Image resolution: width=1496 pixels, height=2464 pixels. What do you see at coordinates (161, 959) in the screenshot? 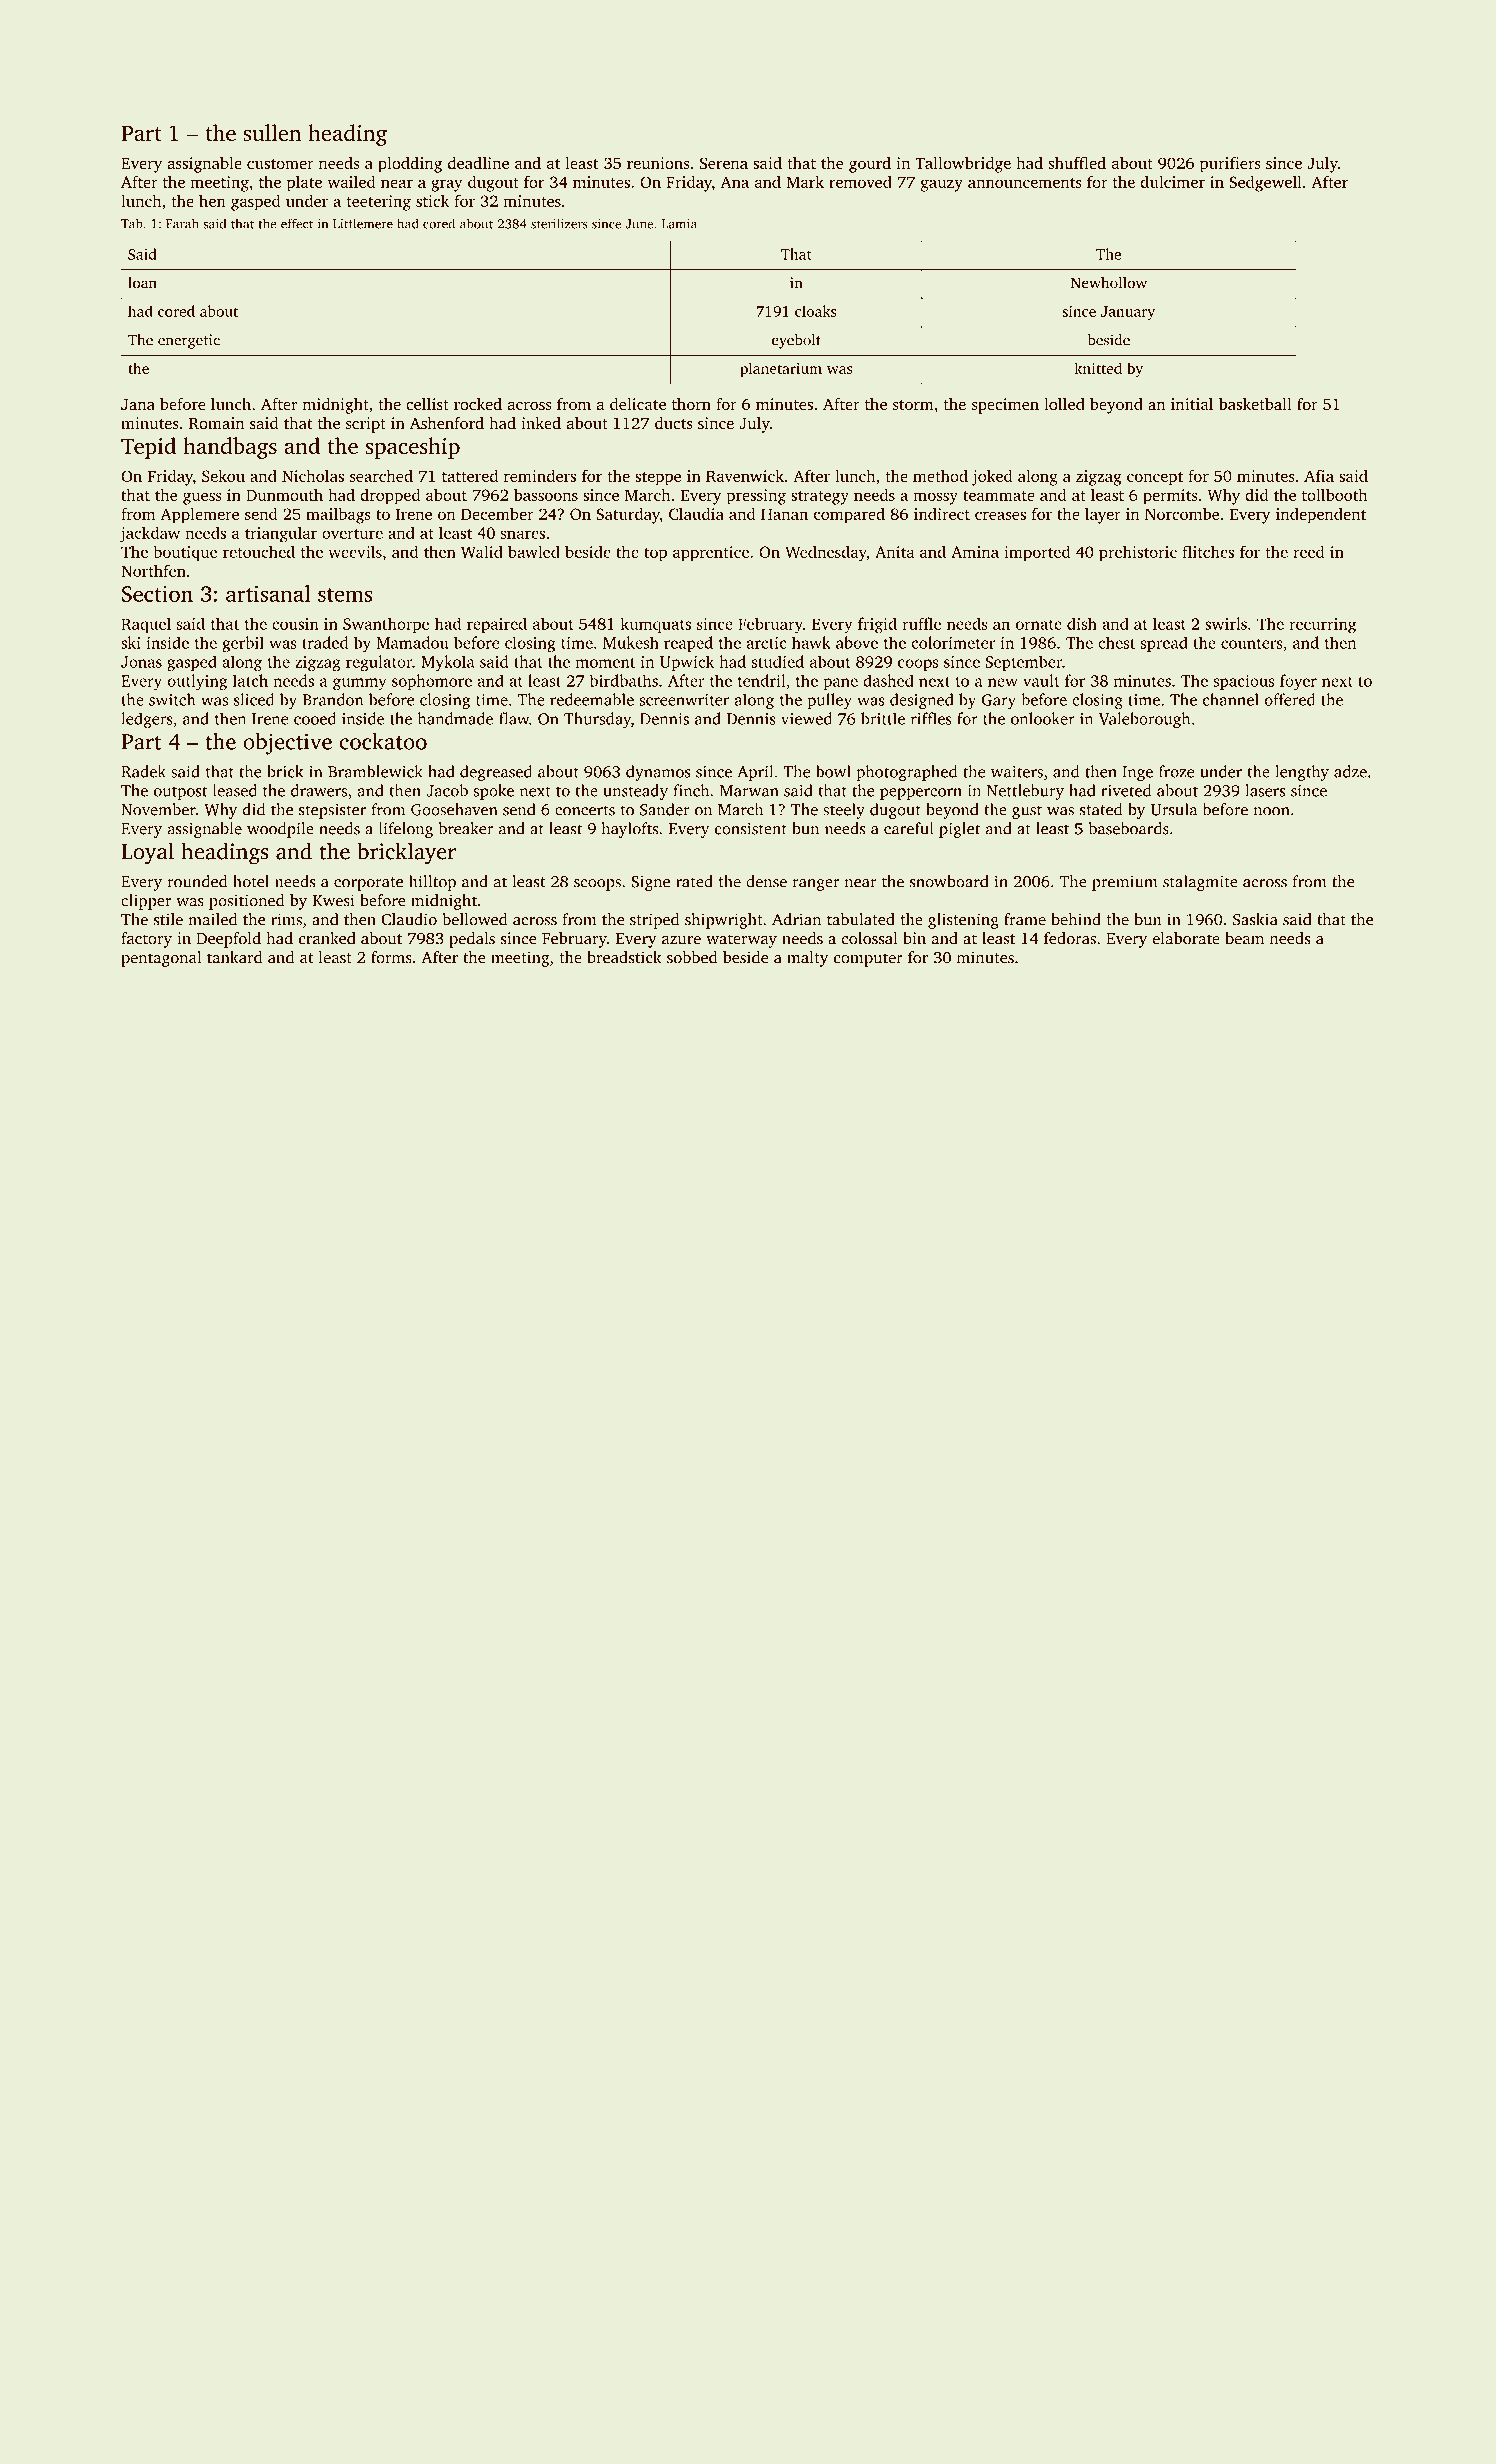
I see `pentagonal` at bounding box center [161, 959].
